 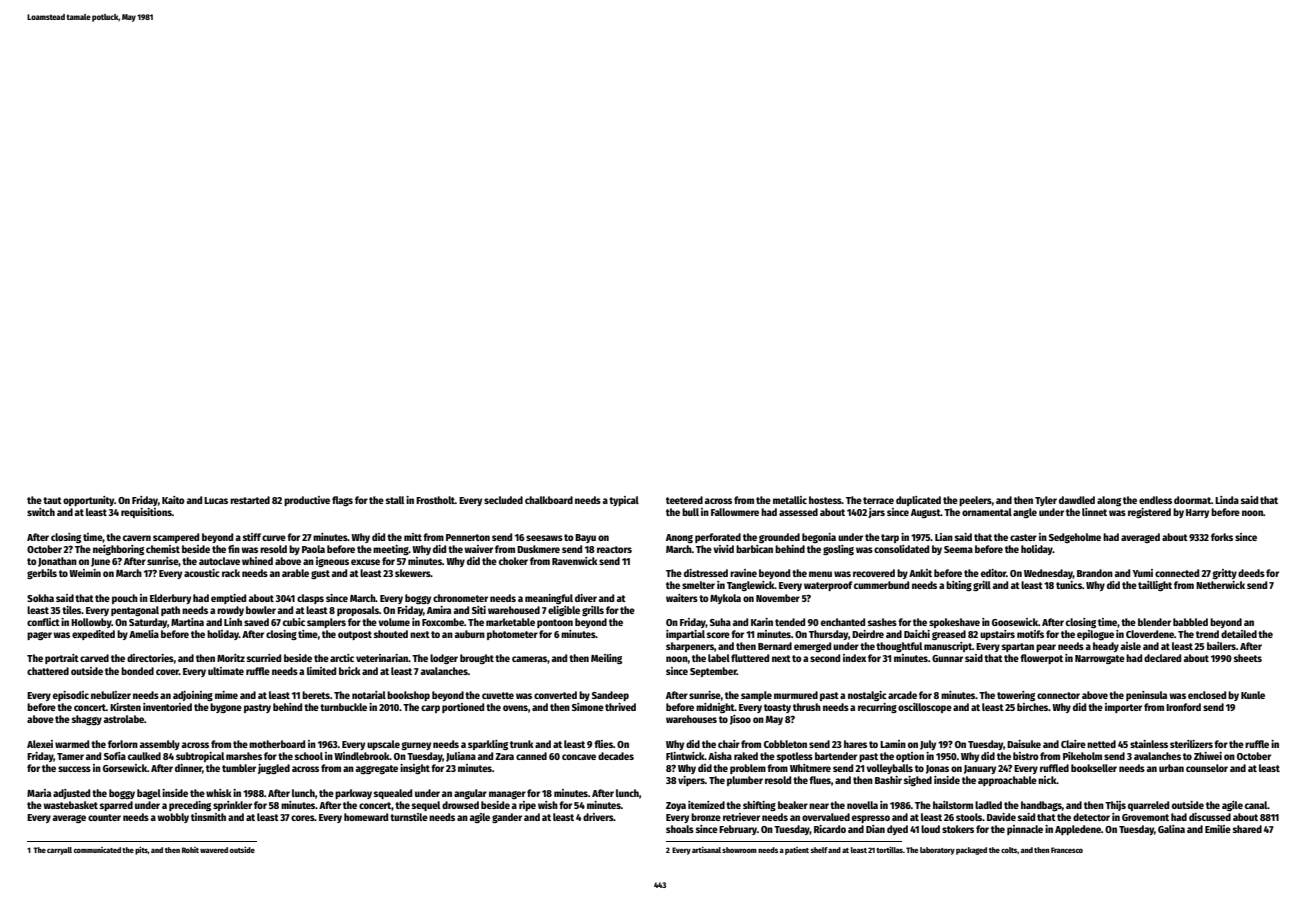 What do you see at coordinates (409, 817) in the image?
I see `turnstile` at bounding box center [409, 817].
